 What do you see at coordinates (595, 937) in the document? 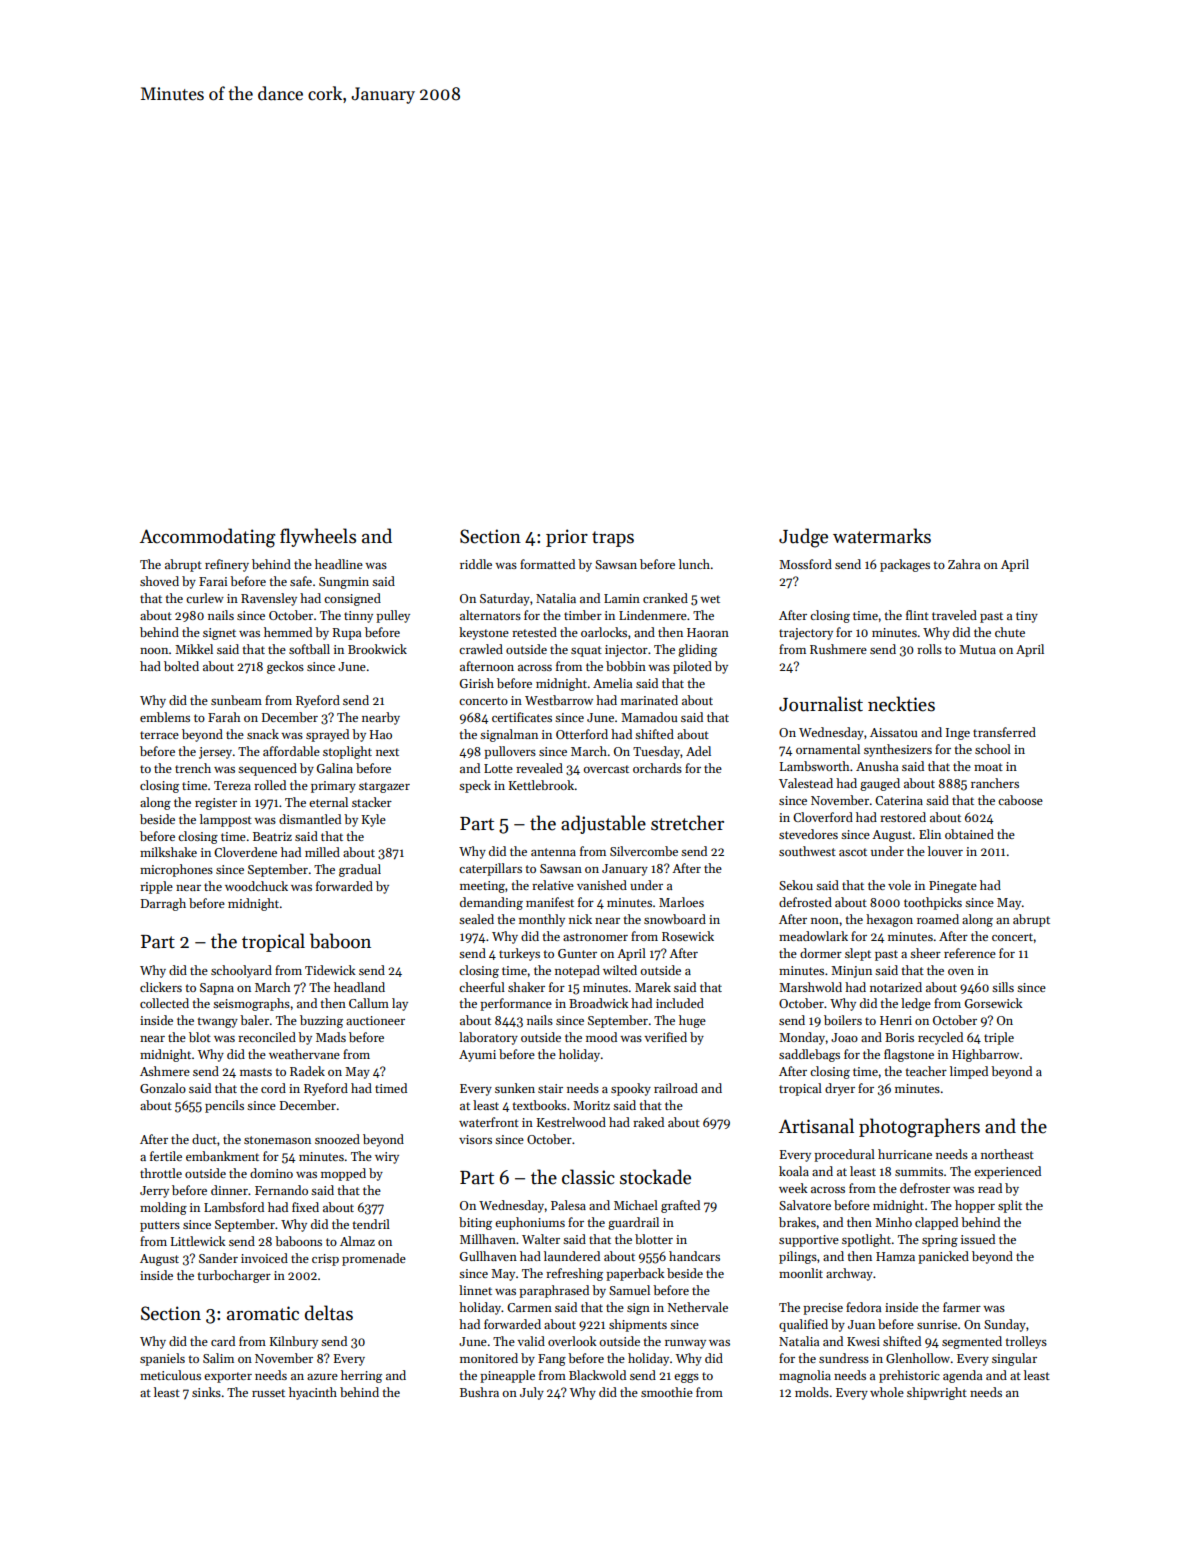
I see `astronomer` at bounding box center [595, 937].
